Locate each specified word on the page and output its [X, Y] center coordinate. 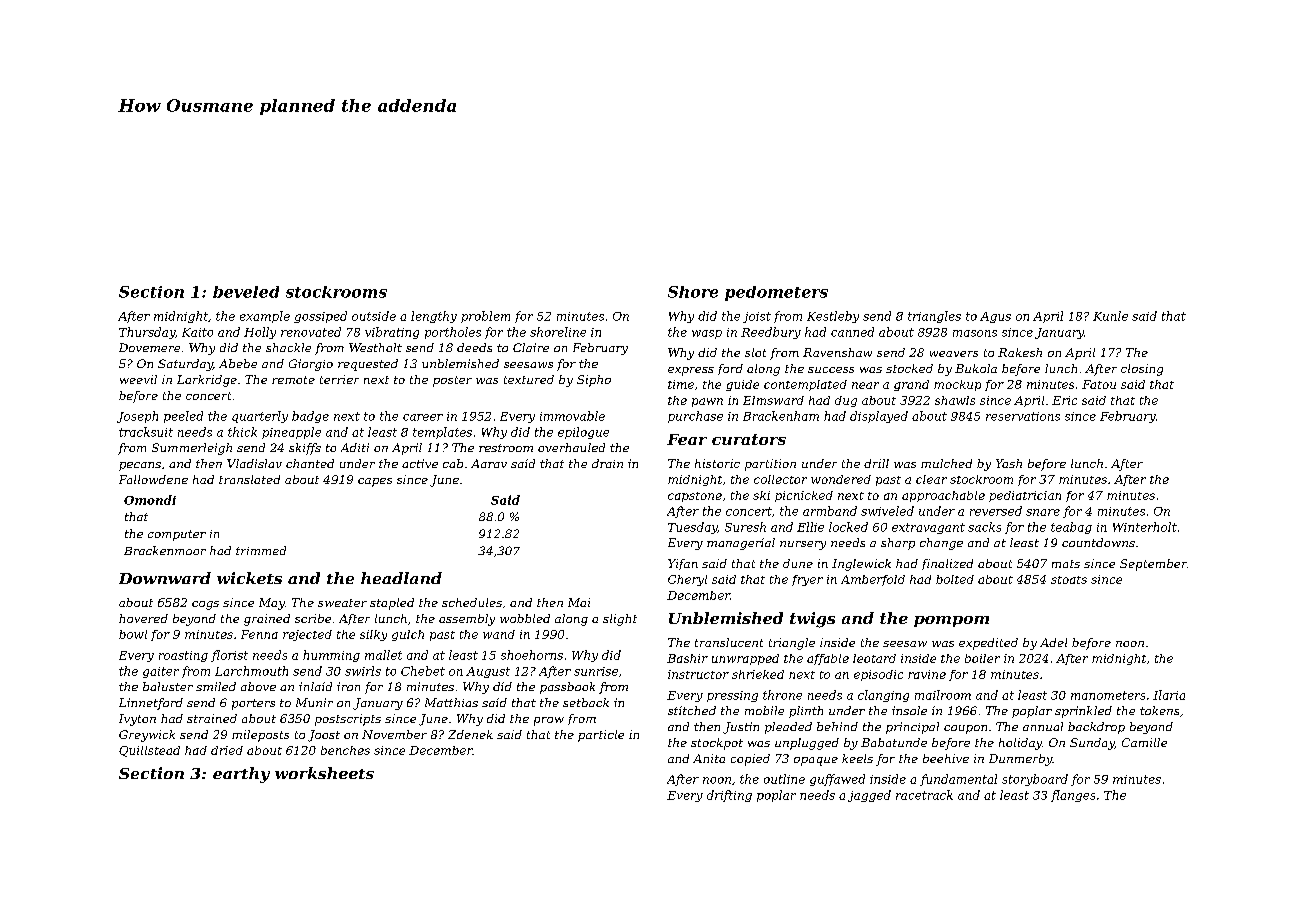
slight [620, 620]
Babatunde [894, 742]
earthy [241, 775]
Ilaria [1169, 695]
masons [975, 333]
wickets [249, 578]
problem [485, 317]
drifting [729, 796]
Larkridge [207, 381]
